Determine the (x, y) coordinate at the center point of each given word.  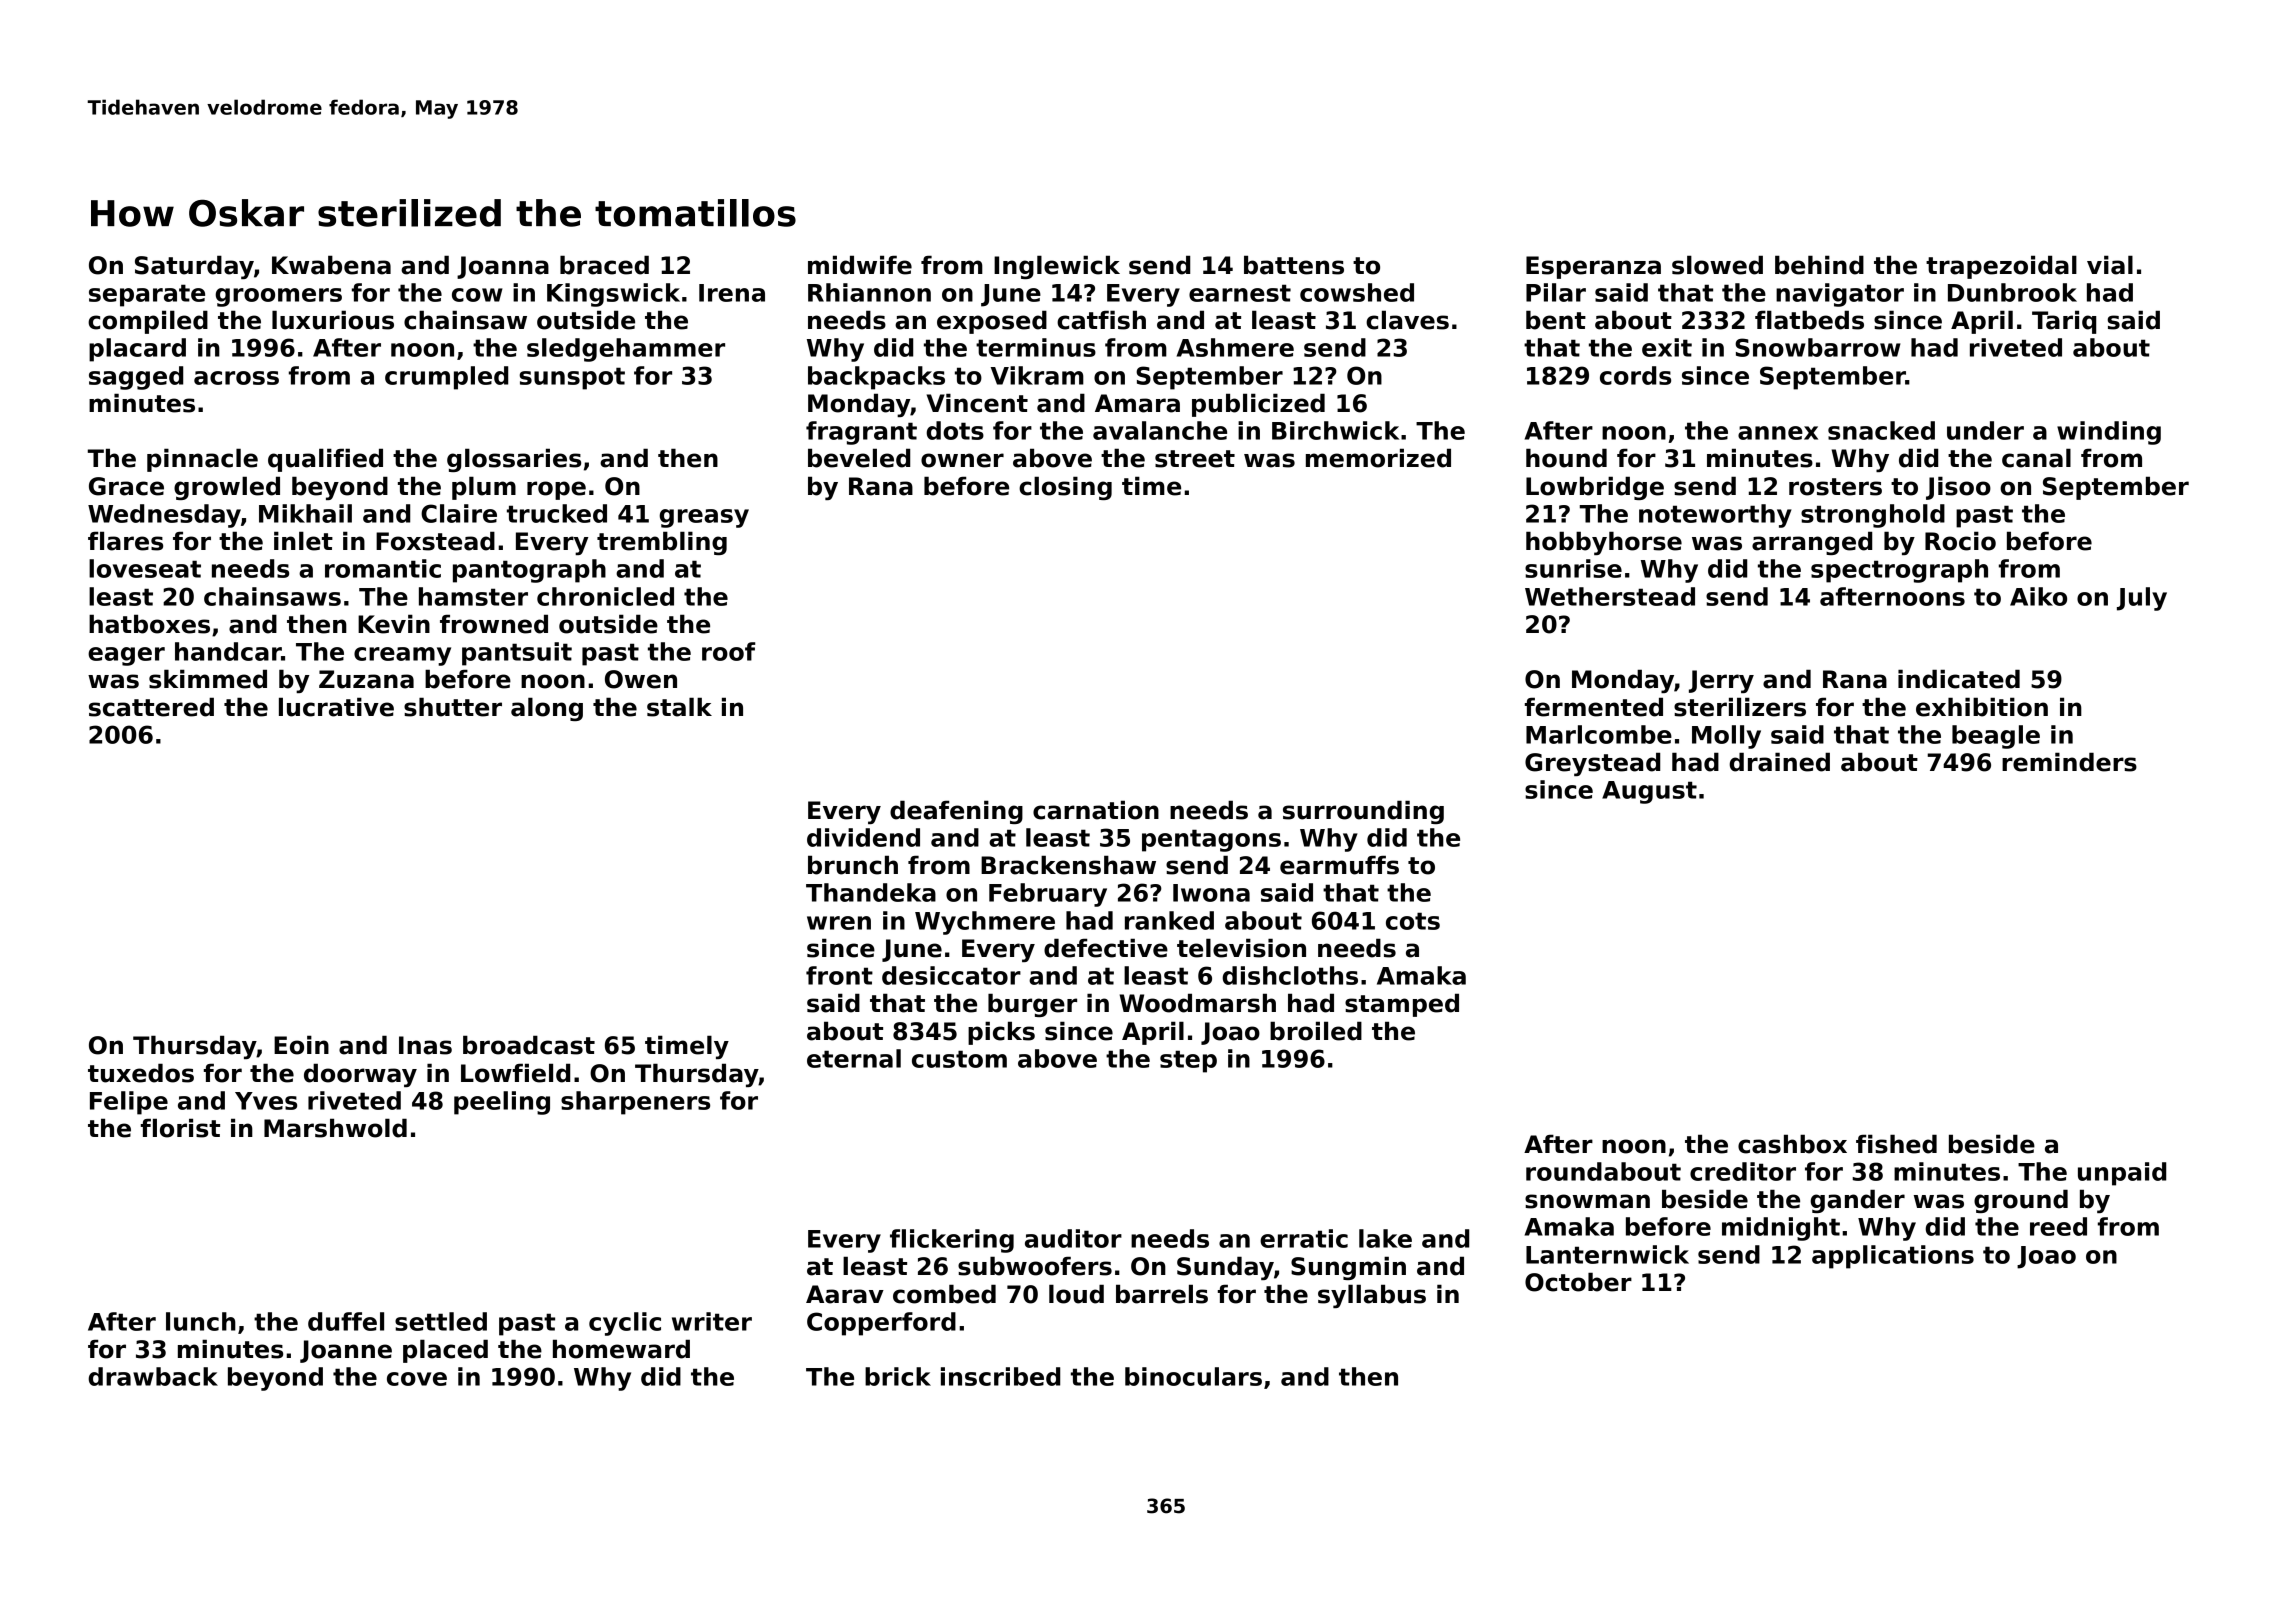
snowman (1587, 1201)
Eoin (301, 1045)
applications (1893, 1257)
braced (604, 265)
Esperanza (1593, 267)
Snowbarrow (1818, 347)
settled (441, 1321)
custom (959, 1059)
